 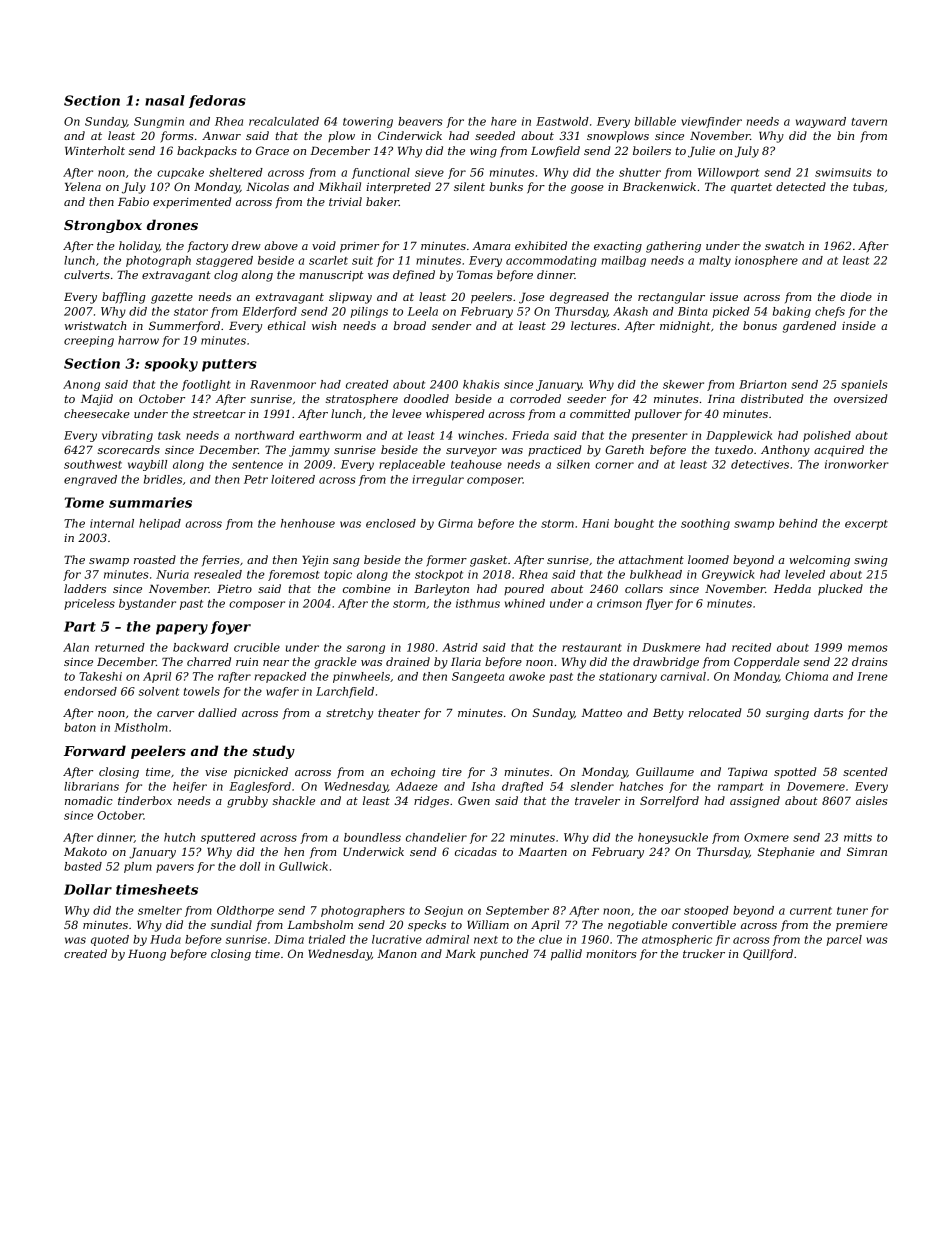 I want to click on Ilaria, so click(x=466, y=661).
